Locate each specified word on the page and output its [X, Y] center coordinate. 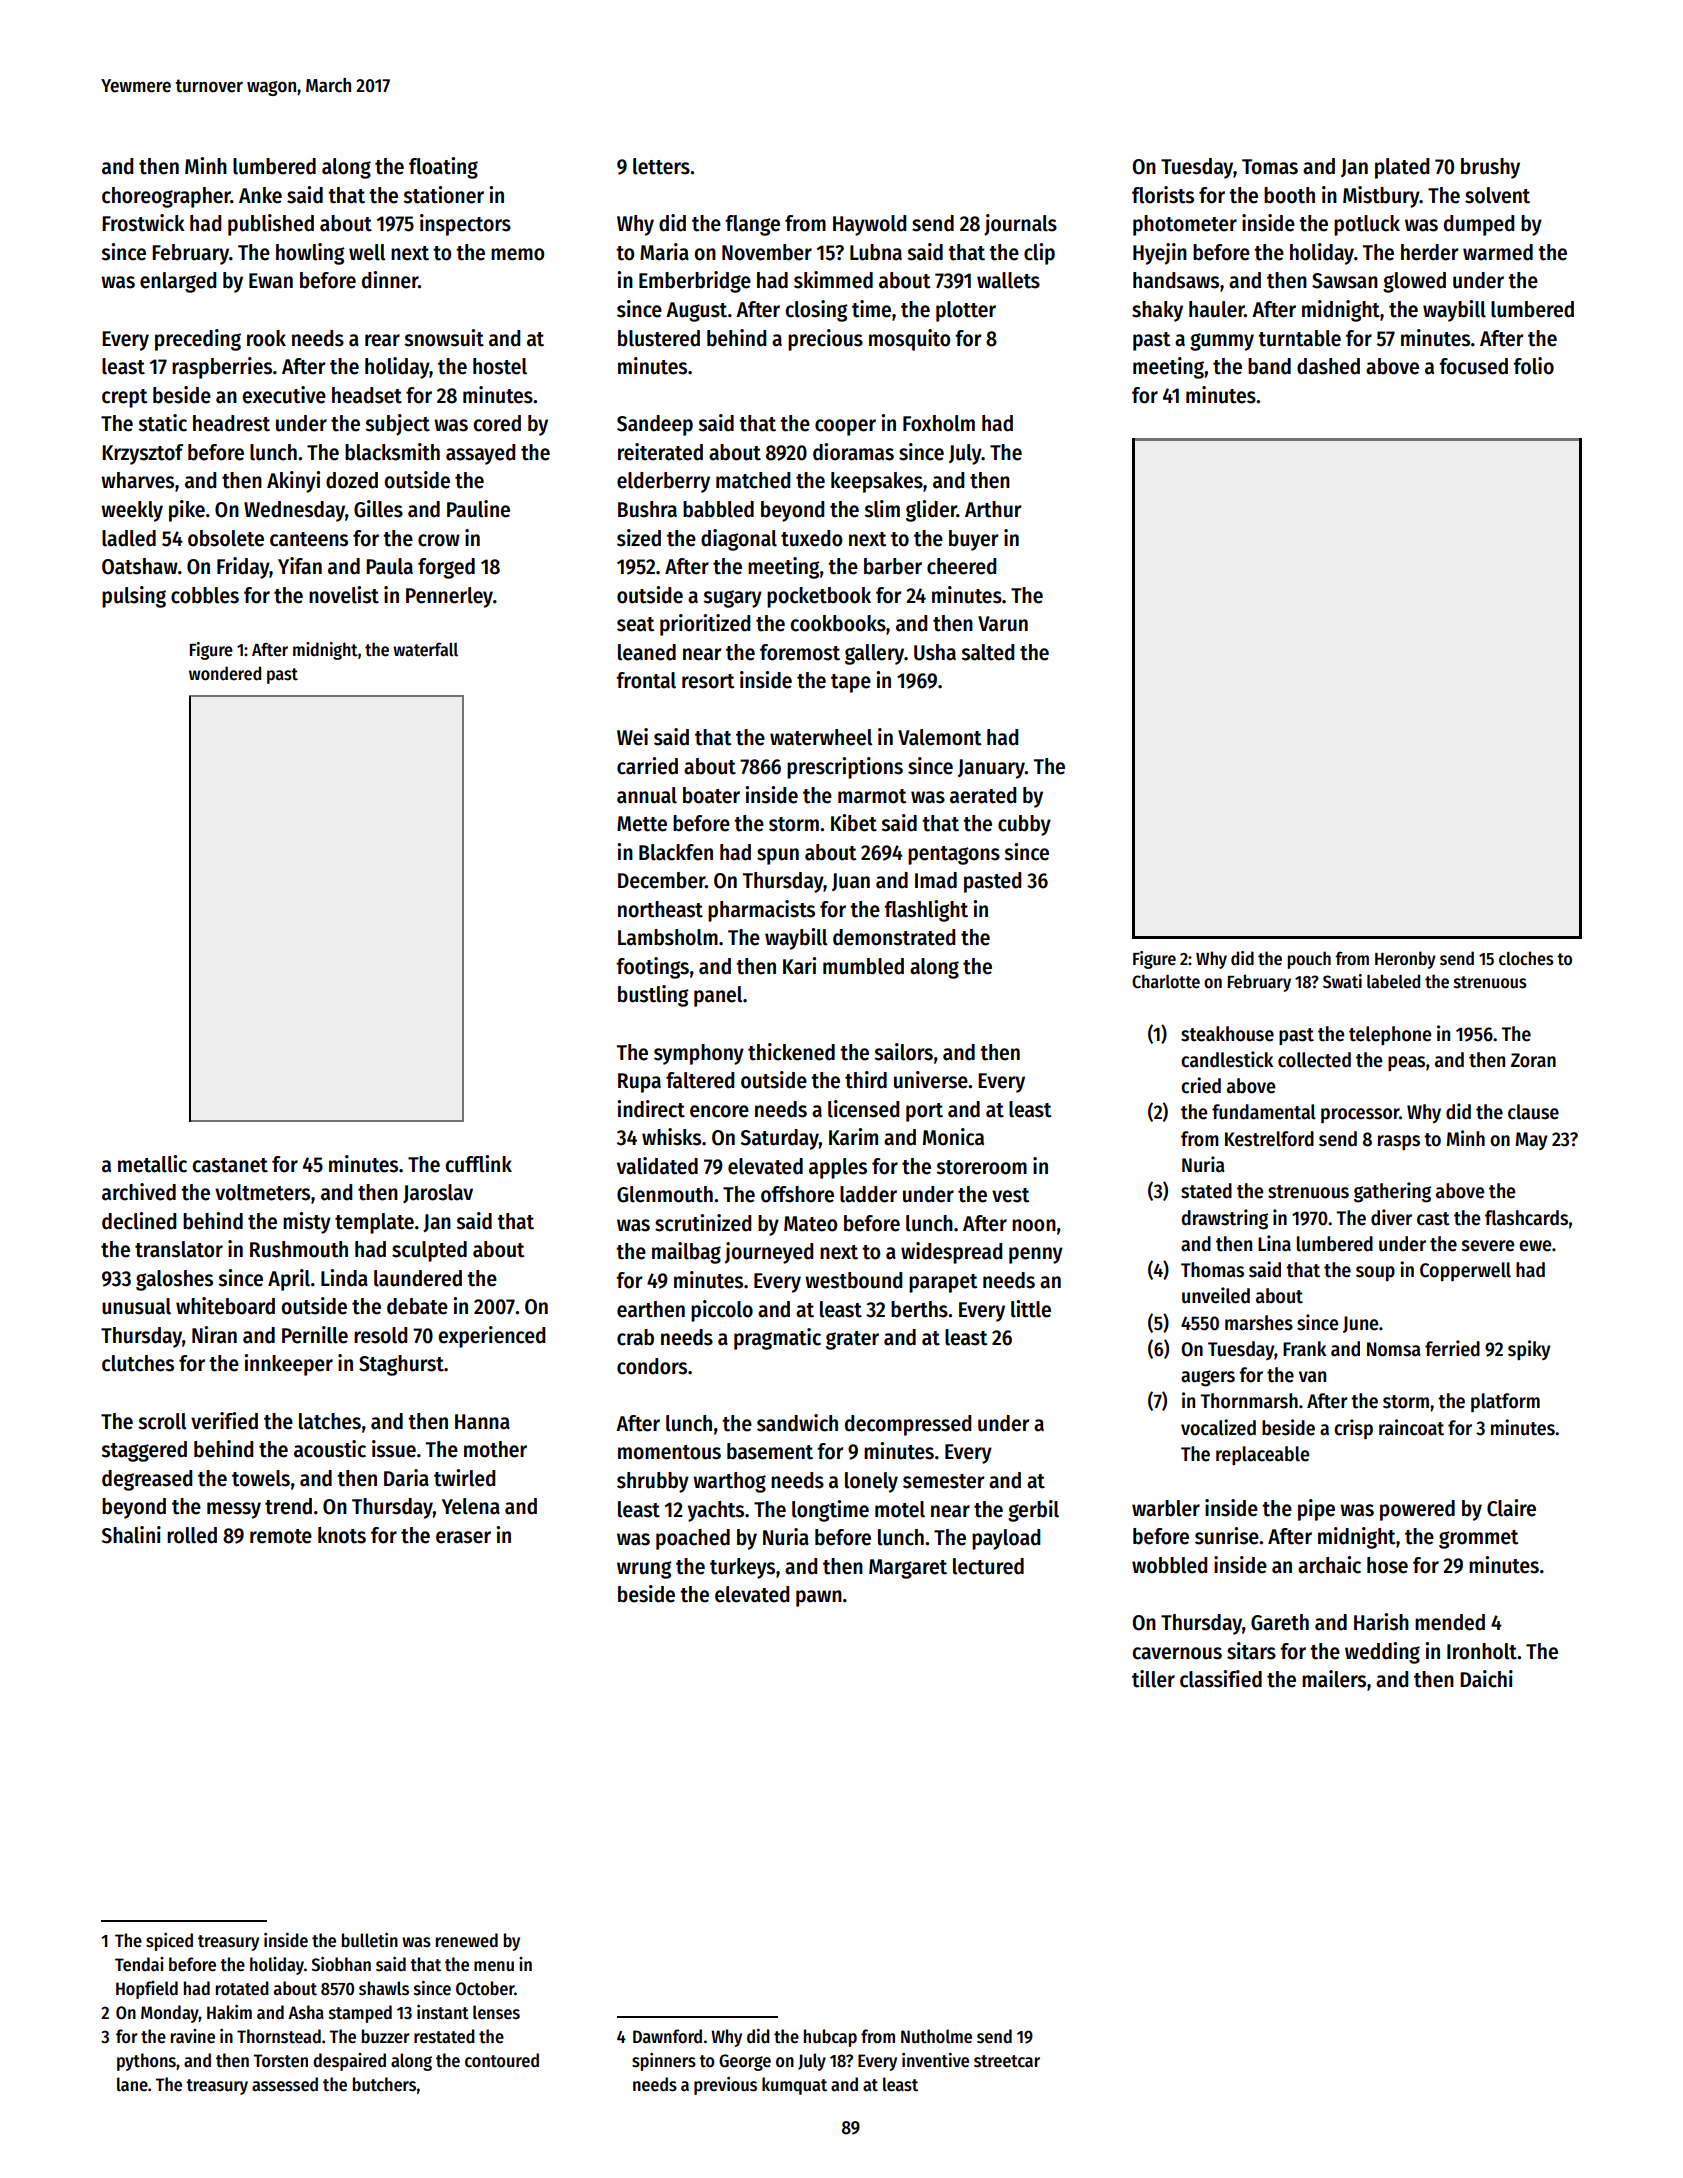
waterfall [425, 649]
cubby [1024, 825]
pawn [819, 1598]
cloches [1526, 958]
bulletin [370, 1940]
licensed [863, 1109]
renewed [467, 1940]
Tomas [1270, 167]
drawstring [1224, 1219]
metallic [152, 1164]
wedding [1382, 1653]
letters [661, 166]
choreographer [166, 197]
